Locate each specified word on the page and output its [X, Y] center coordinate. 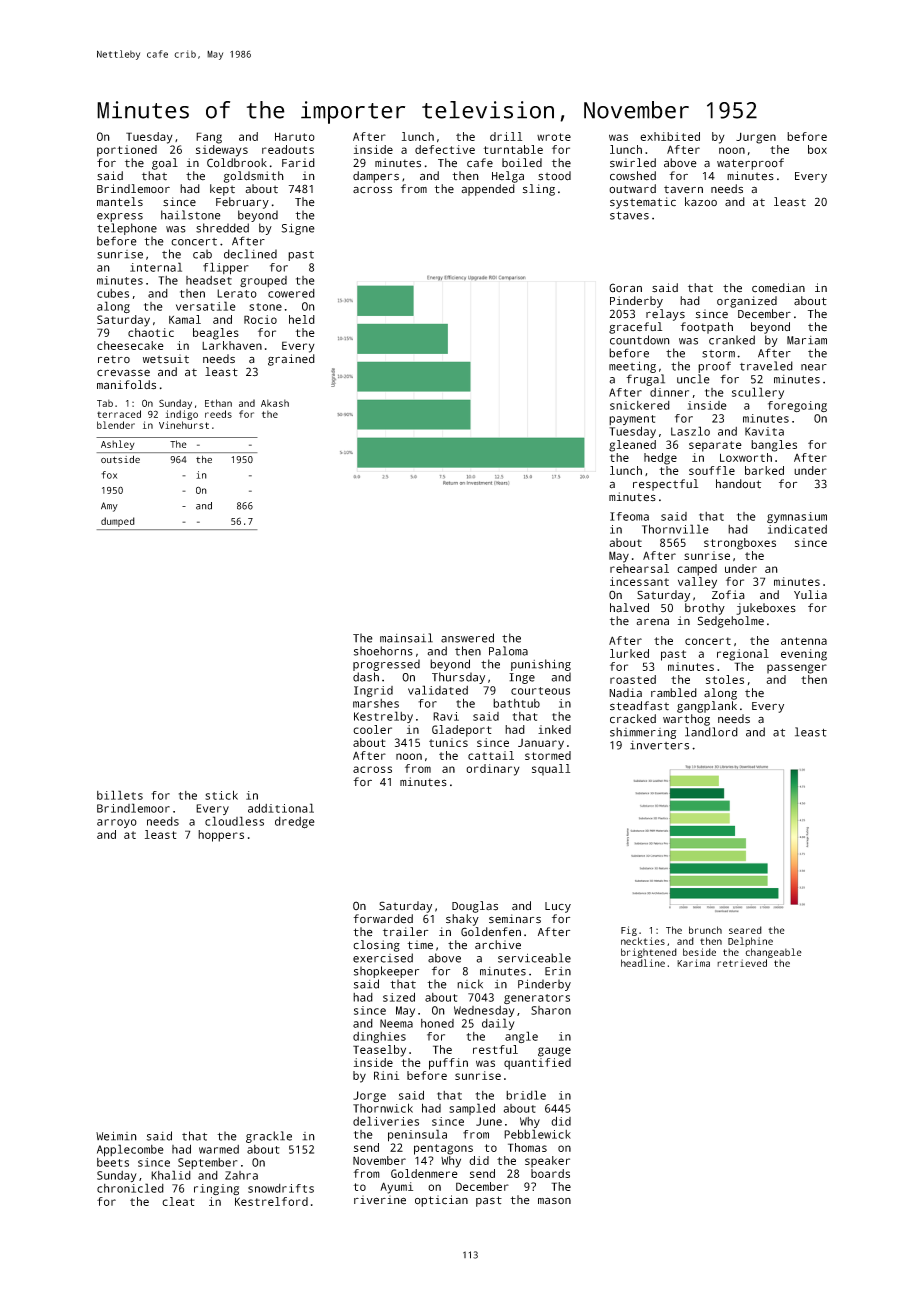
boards [550, 1173]
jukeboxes [766, 609]
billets [120, 795]
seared [745, 930]
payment [632, 420]
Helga [508, 177]
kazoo [701, 202]
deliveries [386, 1121]
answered [467, 638]
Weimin [116, 1136]
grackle [269, 1137]
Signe [298, 229]
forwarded [383, 919]
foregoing [797, 406]
